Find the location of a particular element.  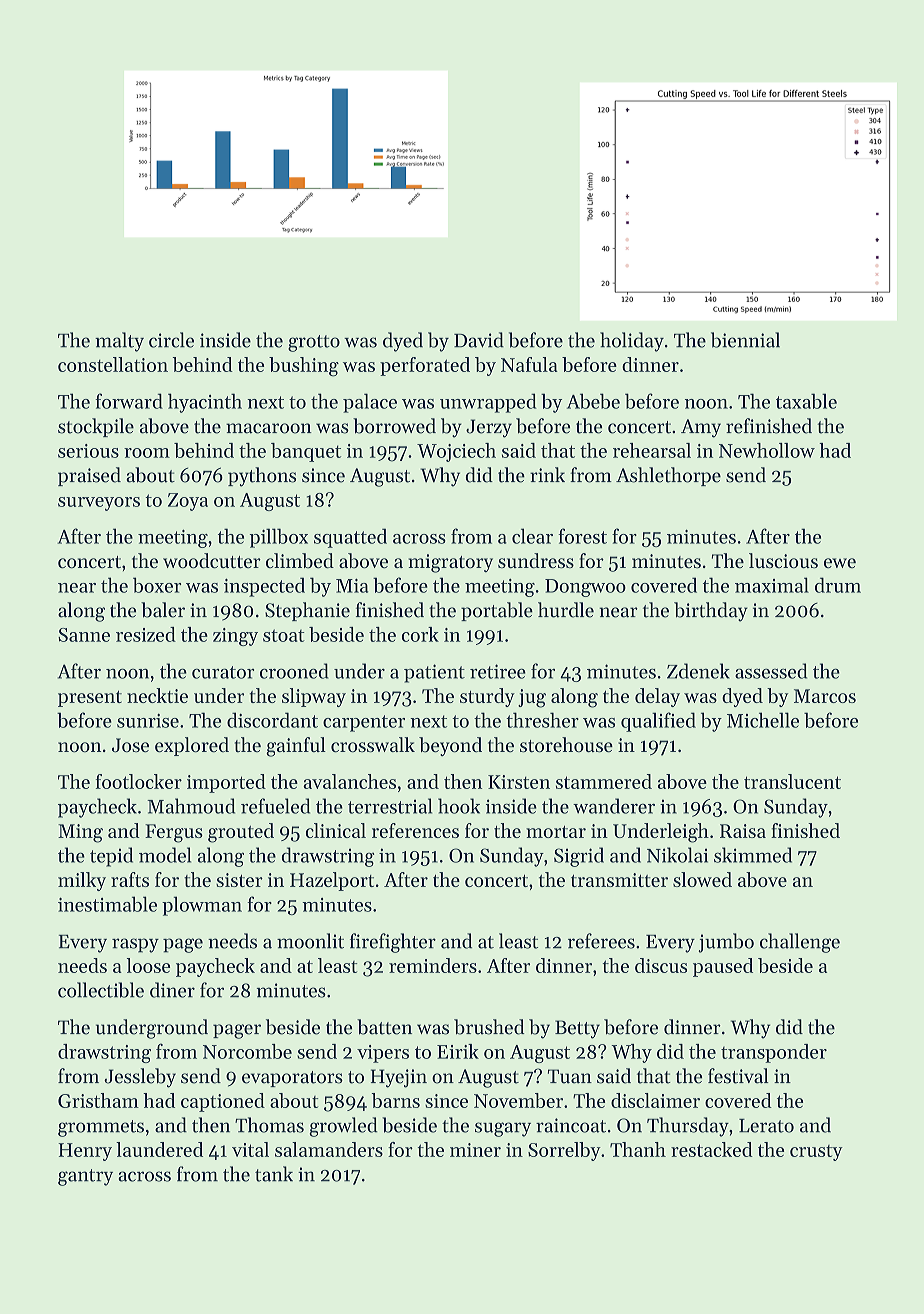

resized is located at coordinates (146, 634).
